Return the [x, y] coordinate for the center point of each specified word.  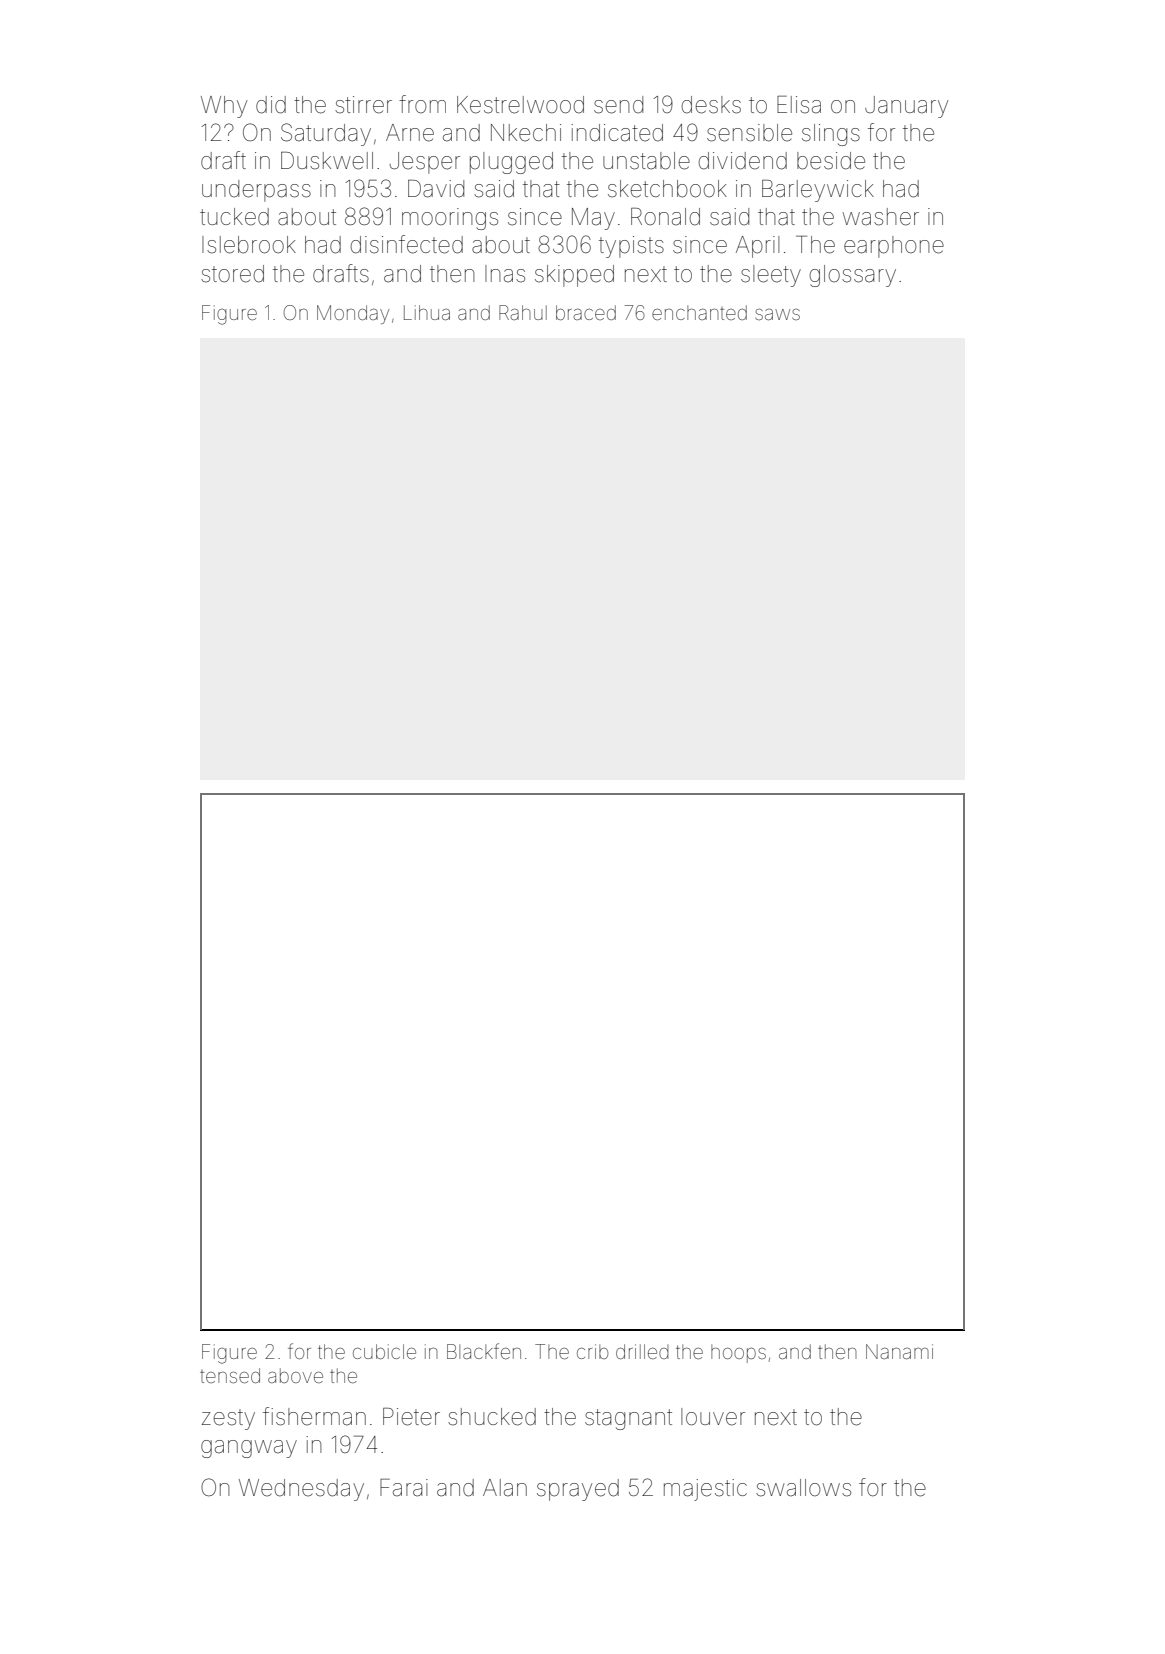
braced [586, 312]
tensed [230, 1375]
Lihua [427, 312]
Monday [353, 314]
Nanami [899, 1351]
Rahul [523, 312]
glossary [853, 276]
